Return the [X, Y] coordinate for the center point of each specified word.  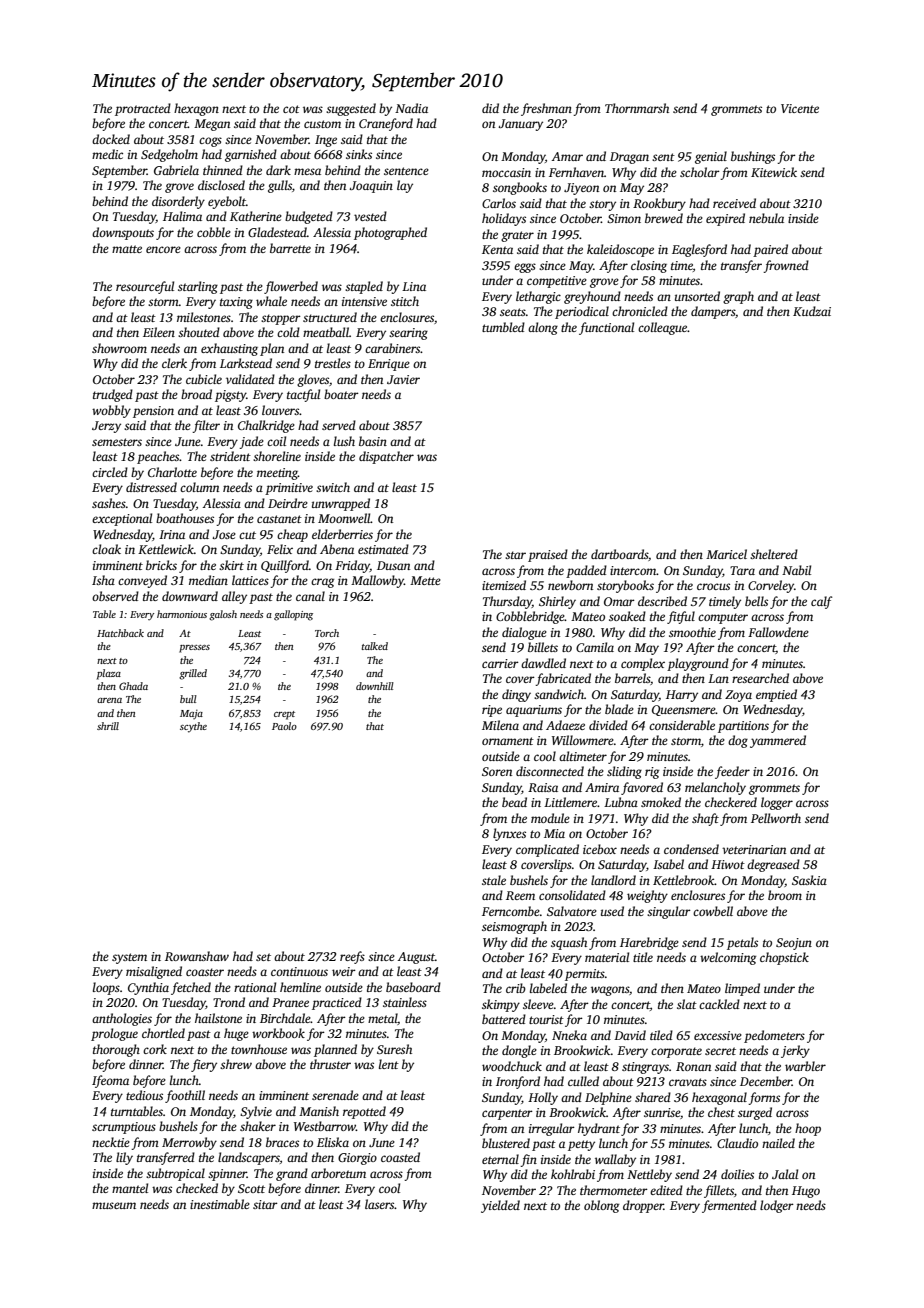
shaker [258, 1126]
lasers [380, 1204]
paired [770, 250]
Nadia [411, 108]
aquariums [534, 711]
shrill [108, 726]
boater [341, 394]
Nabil [796, 570]
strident [230, 456]
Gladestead [277, 232]
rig [652, 773]
